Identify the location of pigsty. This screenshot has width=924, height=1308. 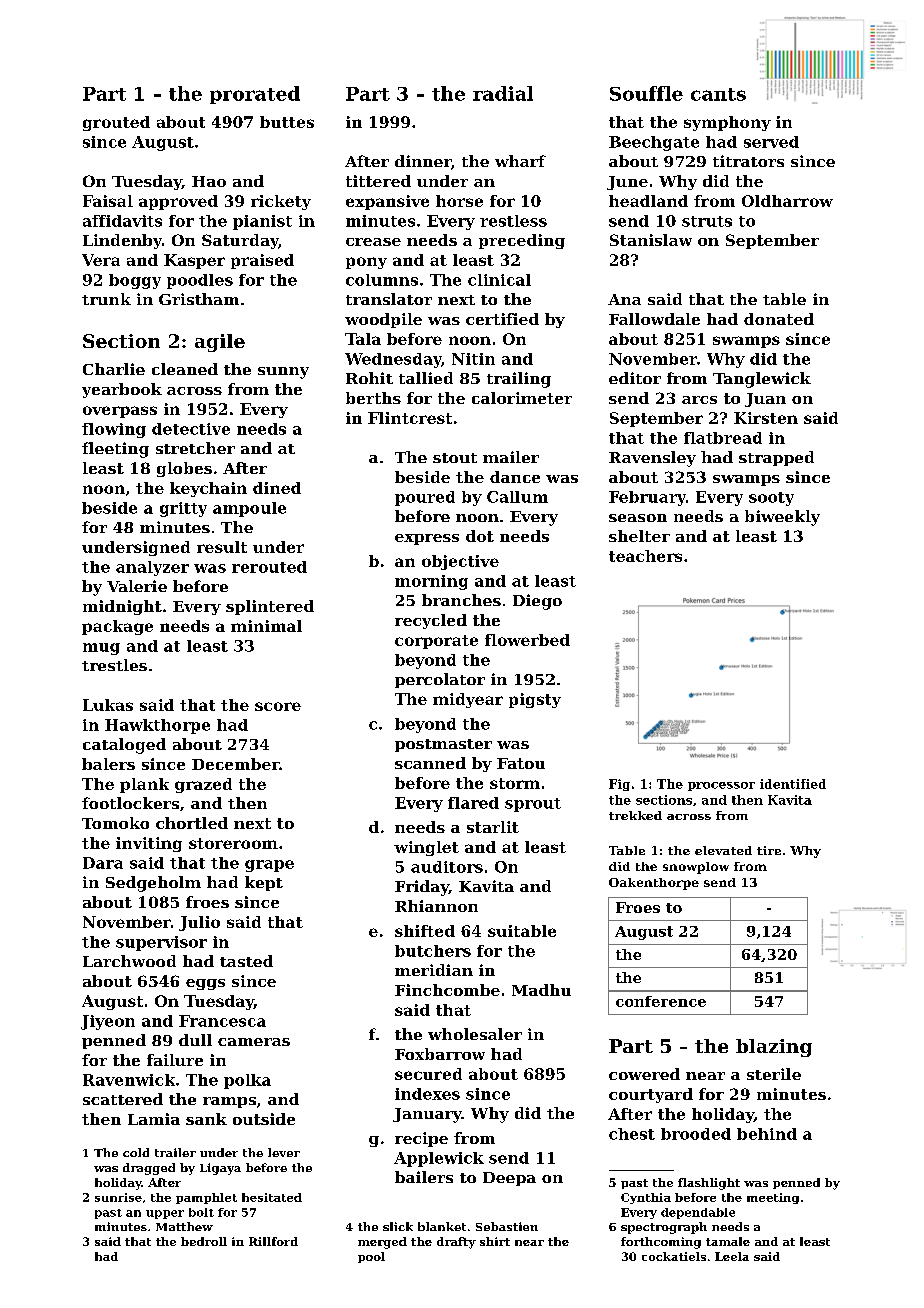
(535, 700).
